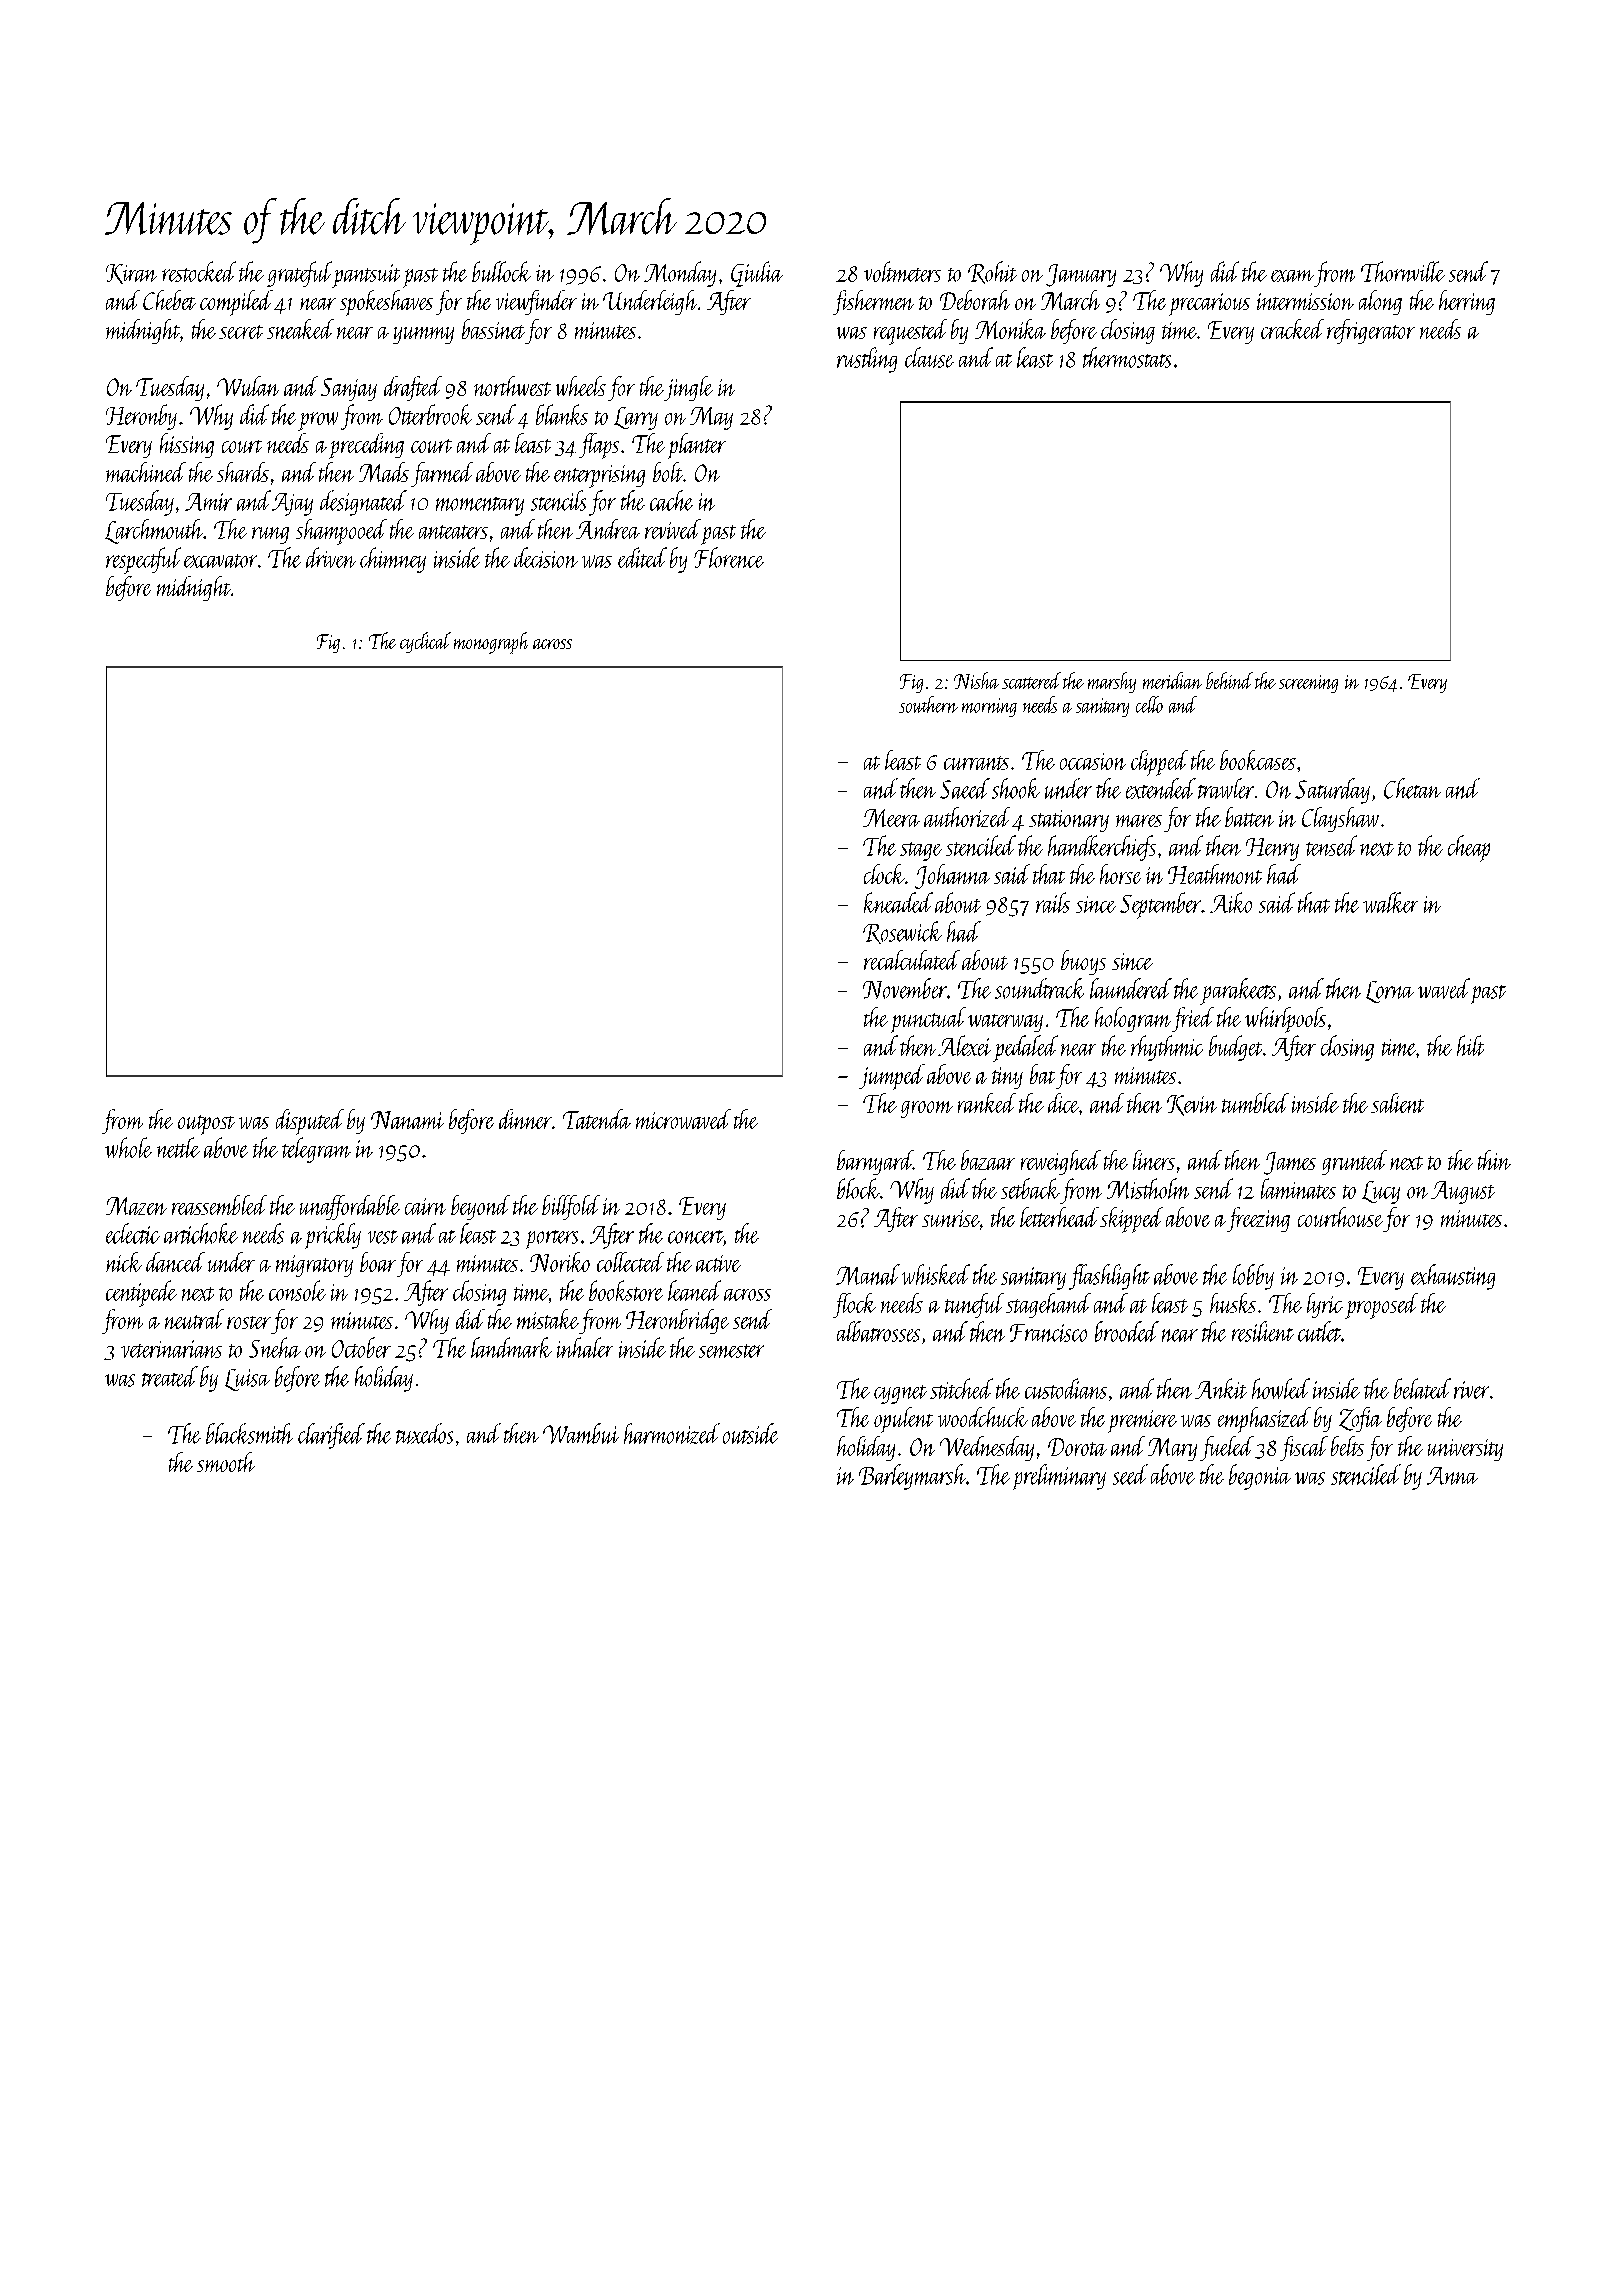  What do you see at coordinates (226, 1462) in the page?
I see `smooth` at bounding box center [226, 1462].
